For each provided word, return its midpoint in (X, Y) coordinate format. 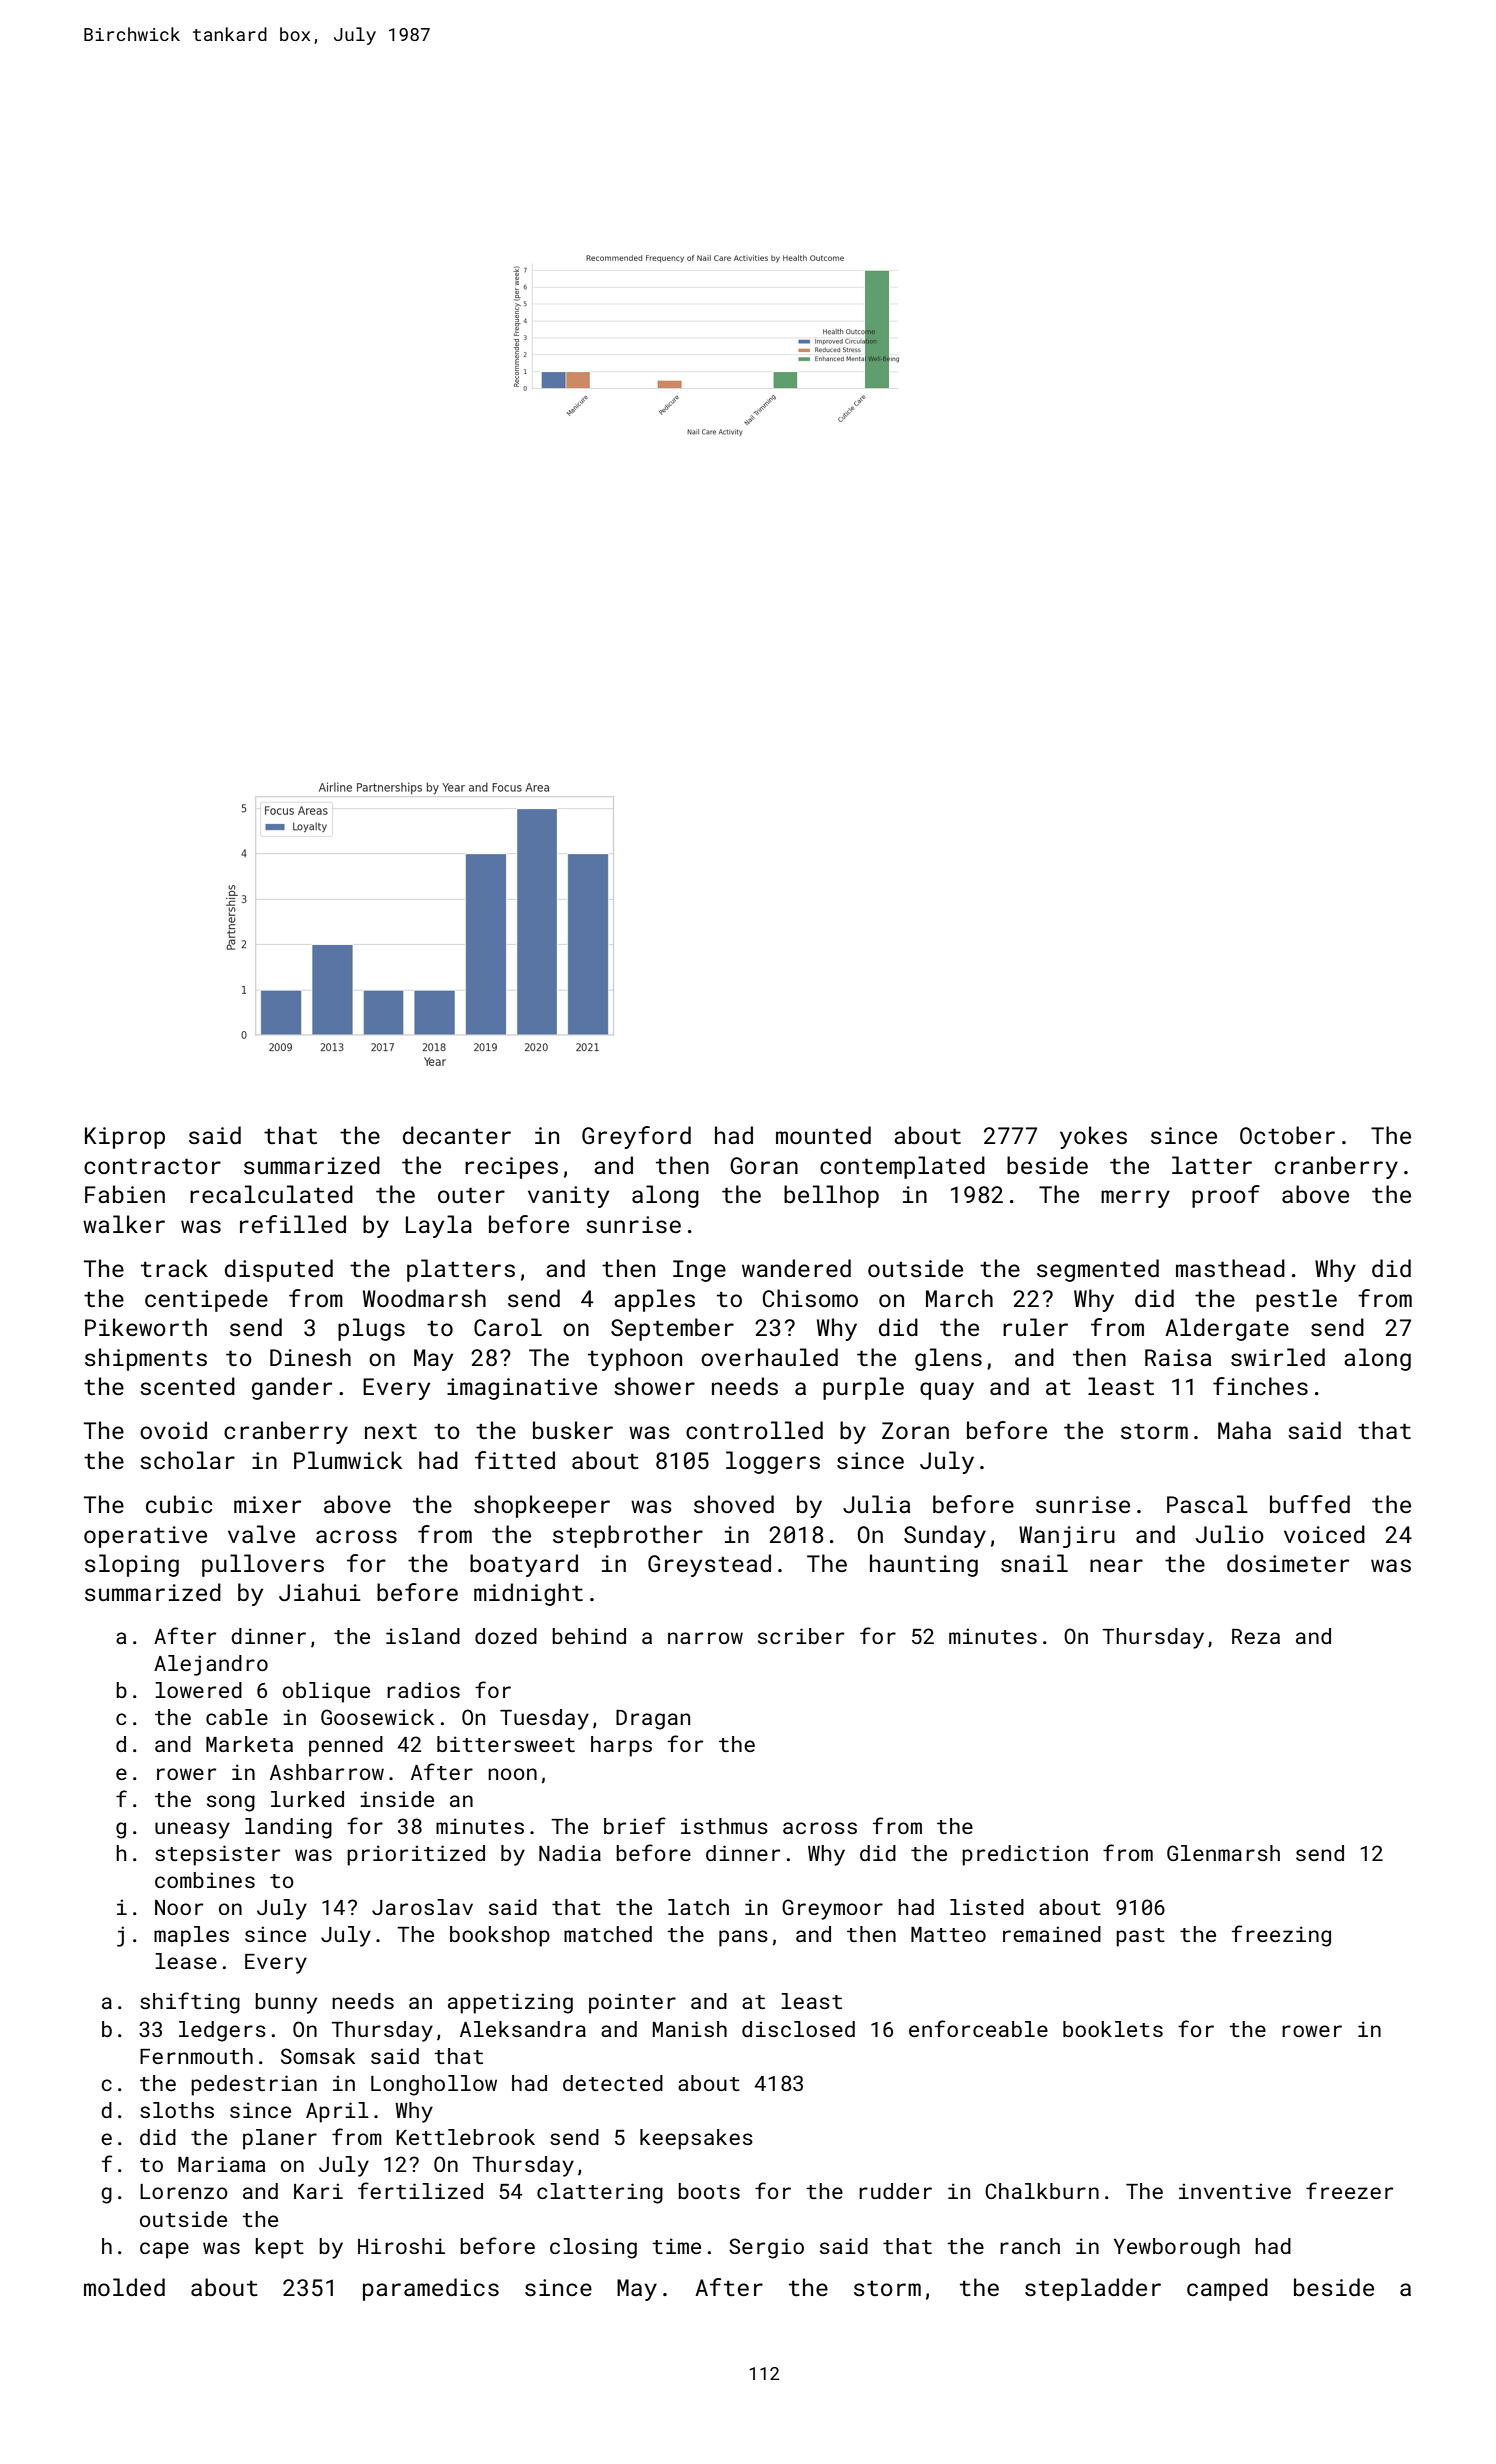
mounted (823, 1135)
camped (1227, 2289)
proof (1226, 1196)
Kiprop (125, 1138)
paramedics (431, 2289)
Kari (318, 2191)
